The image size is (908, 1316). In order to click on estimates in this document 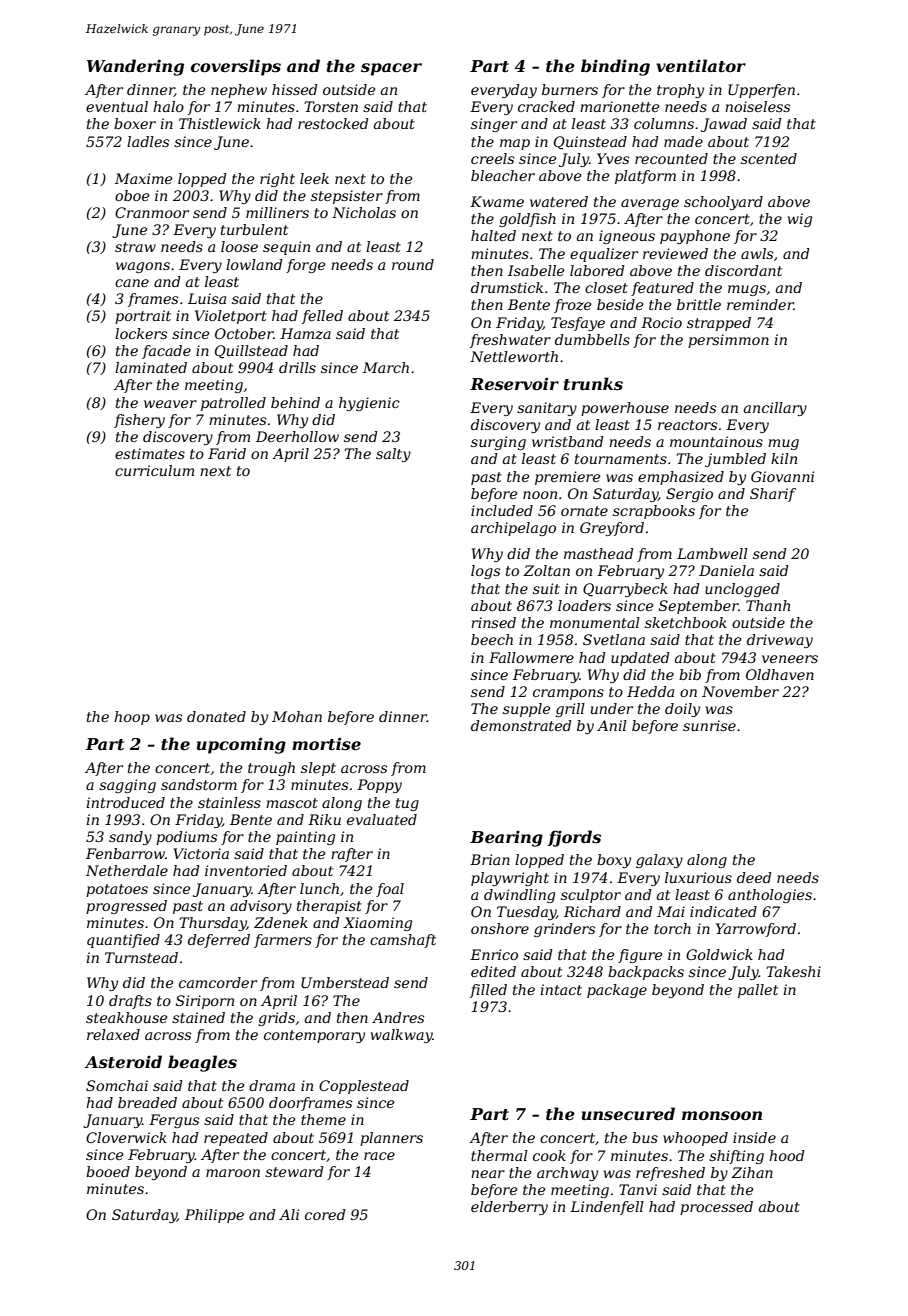, I will do `click(150, 453)`.
